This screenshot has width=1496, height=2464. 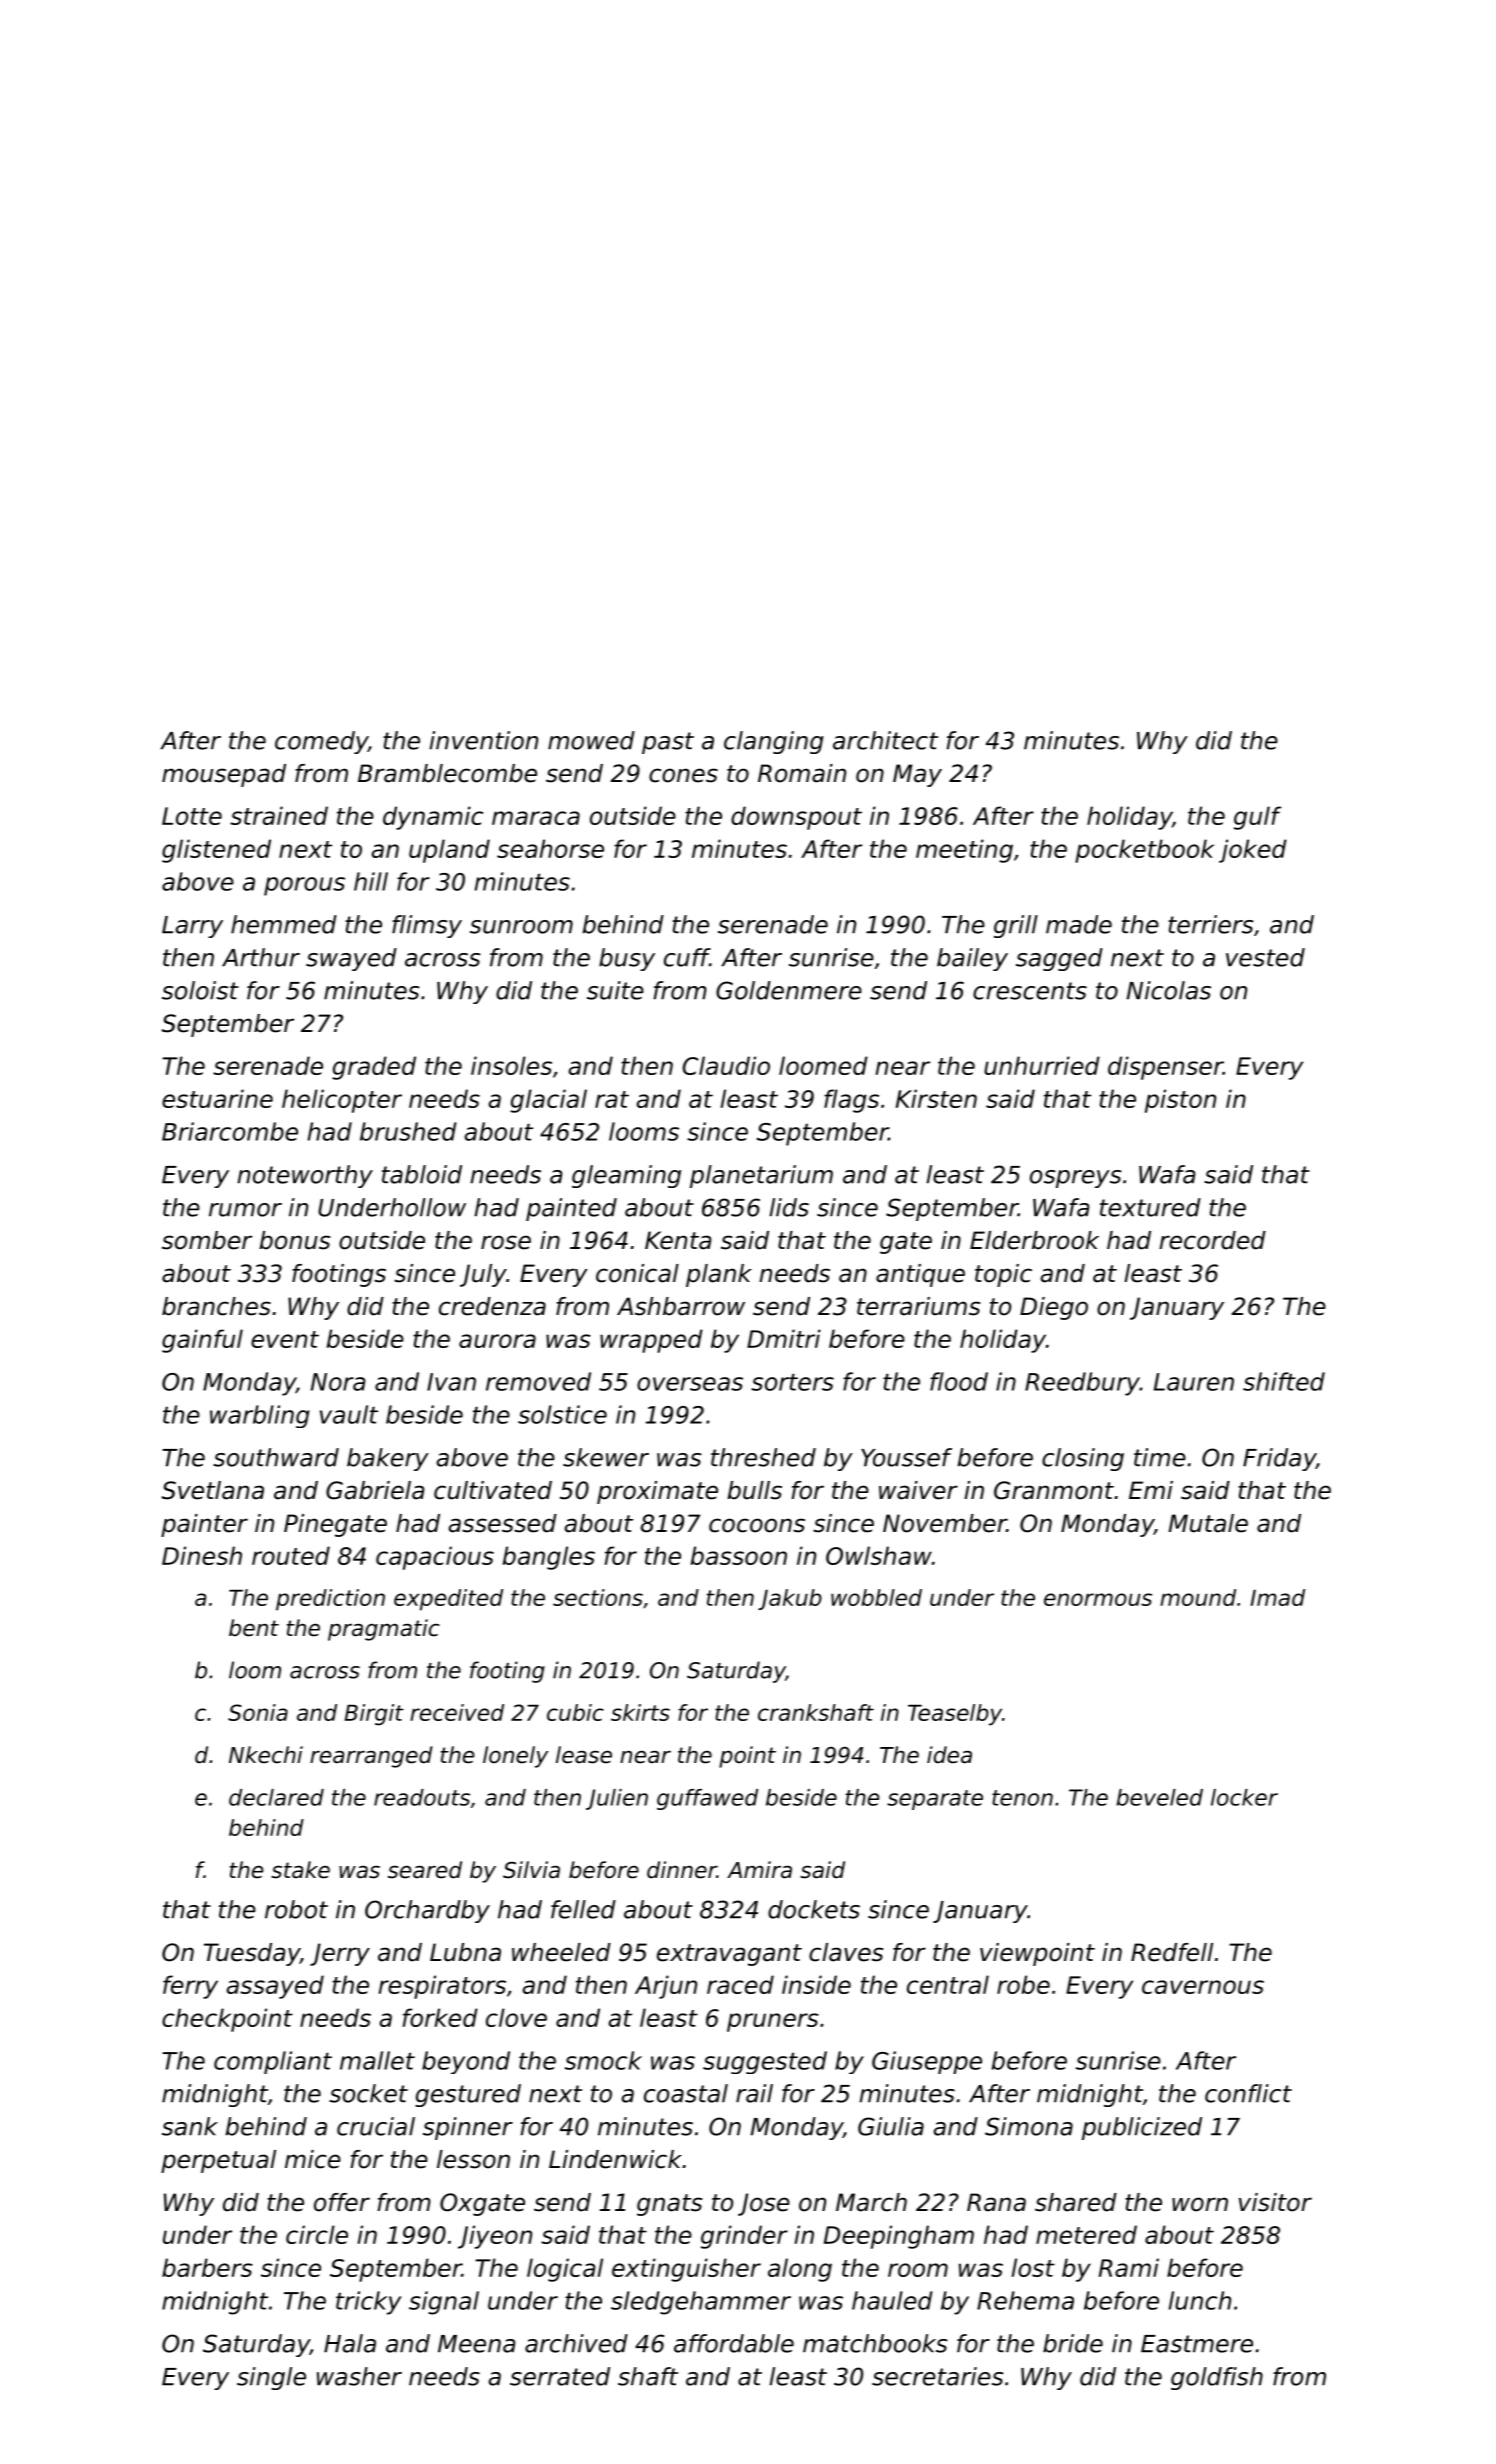 What do you see at coordinates (548, 1101) in the screenshot?
I see `glacial` at bounding box center [548, 1101].
